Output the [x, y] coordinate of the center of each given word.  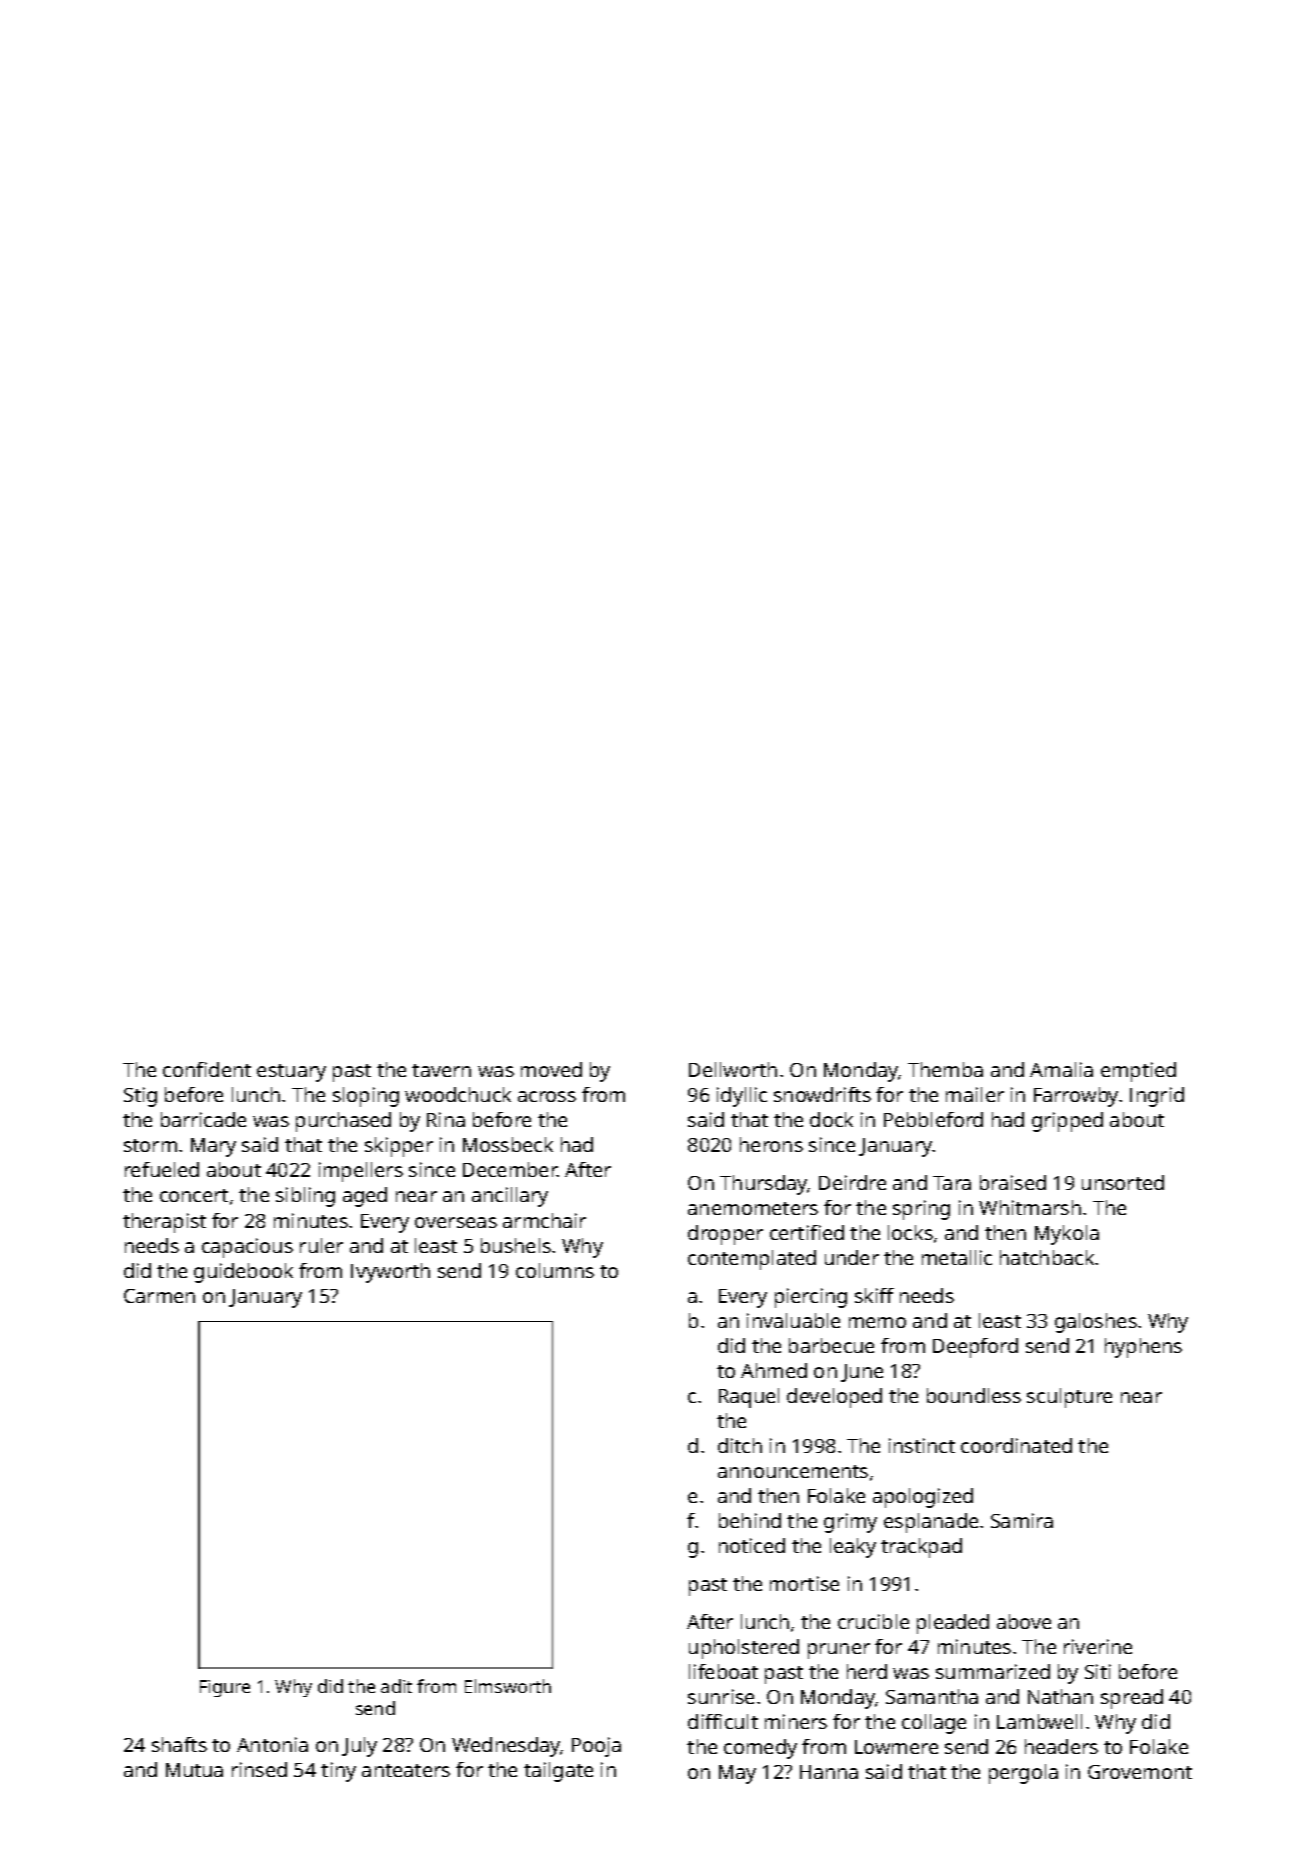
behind [750, 1520]
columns [555, 1270]
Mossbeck [508, 1144]
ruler [321, 1245]
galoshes [1096, 1323]
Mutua [194, 1770]
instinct [922, 1445]
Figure [225, 1688]
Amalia [1061, 1069]
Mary [213, 1147]
